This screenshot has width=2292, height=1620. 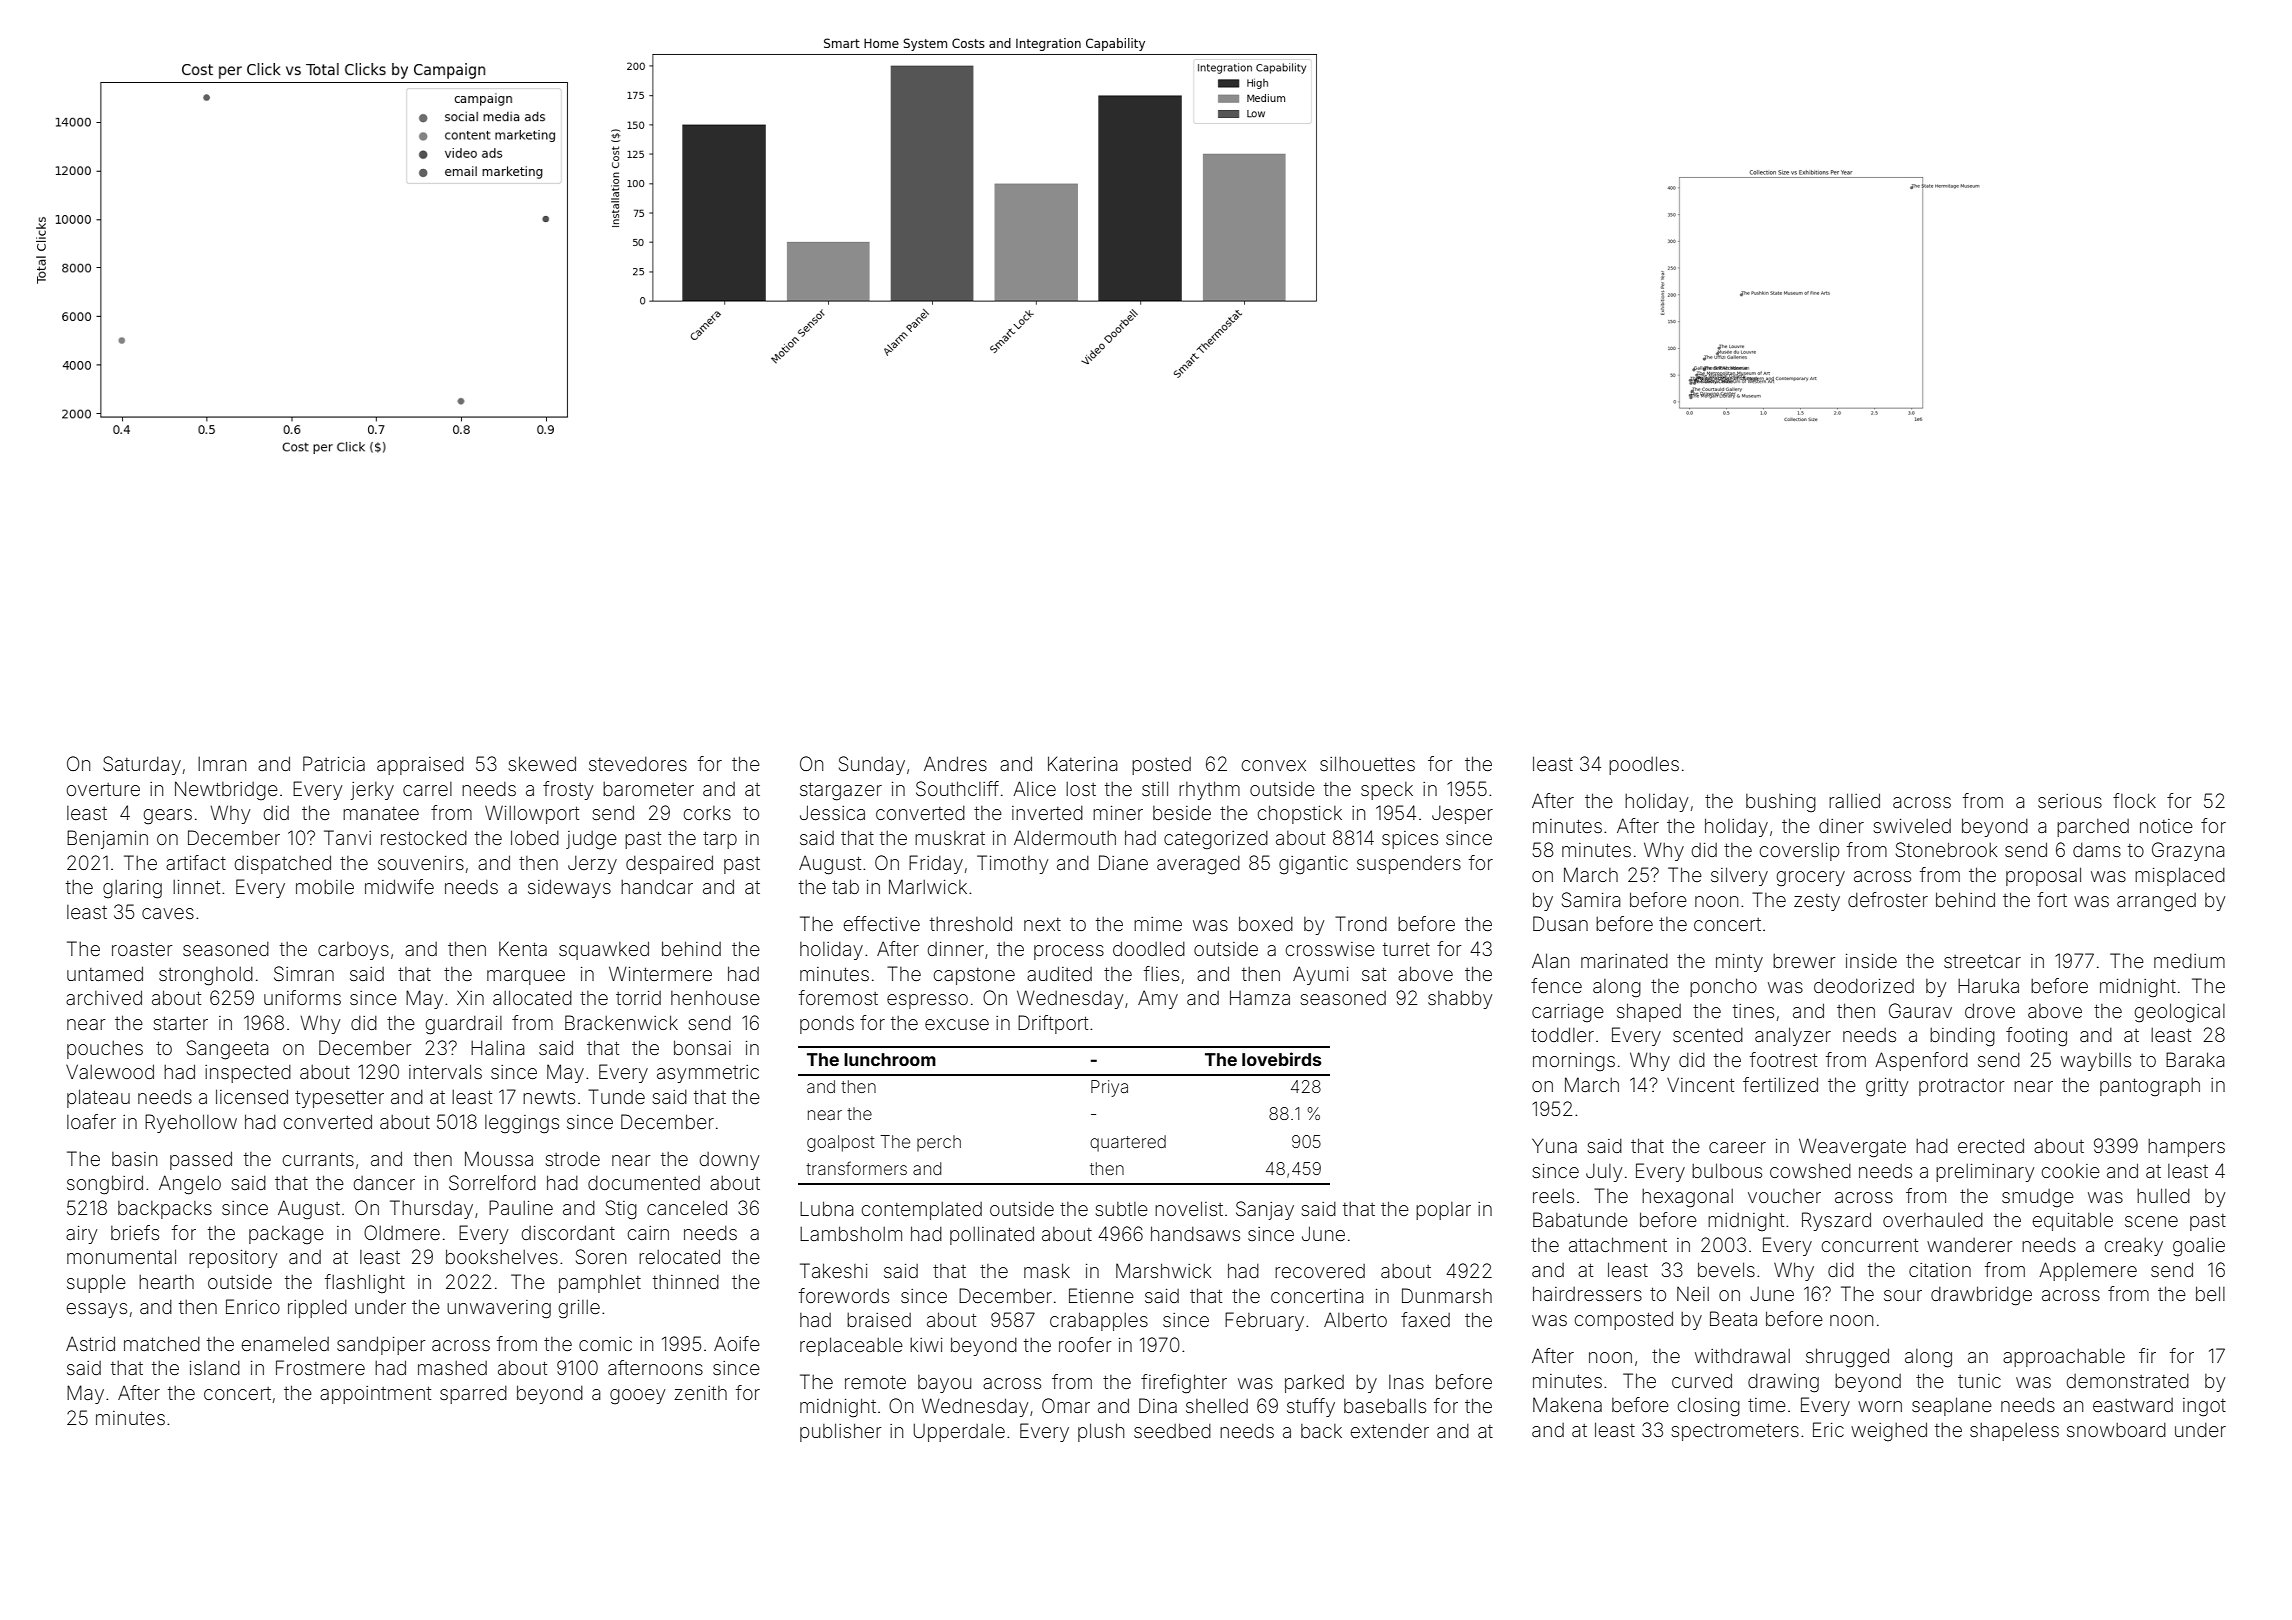 What do you see at coordinates (334, 763) in the screenshot?
I see `Patricia` at bounding box center [334, 763].
